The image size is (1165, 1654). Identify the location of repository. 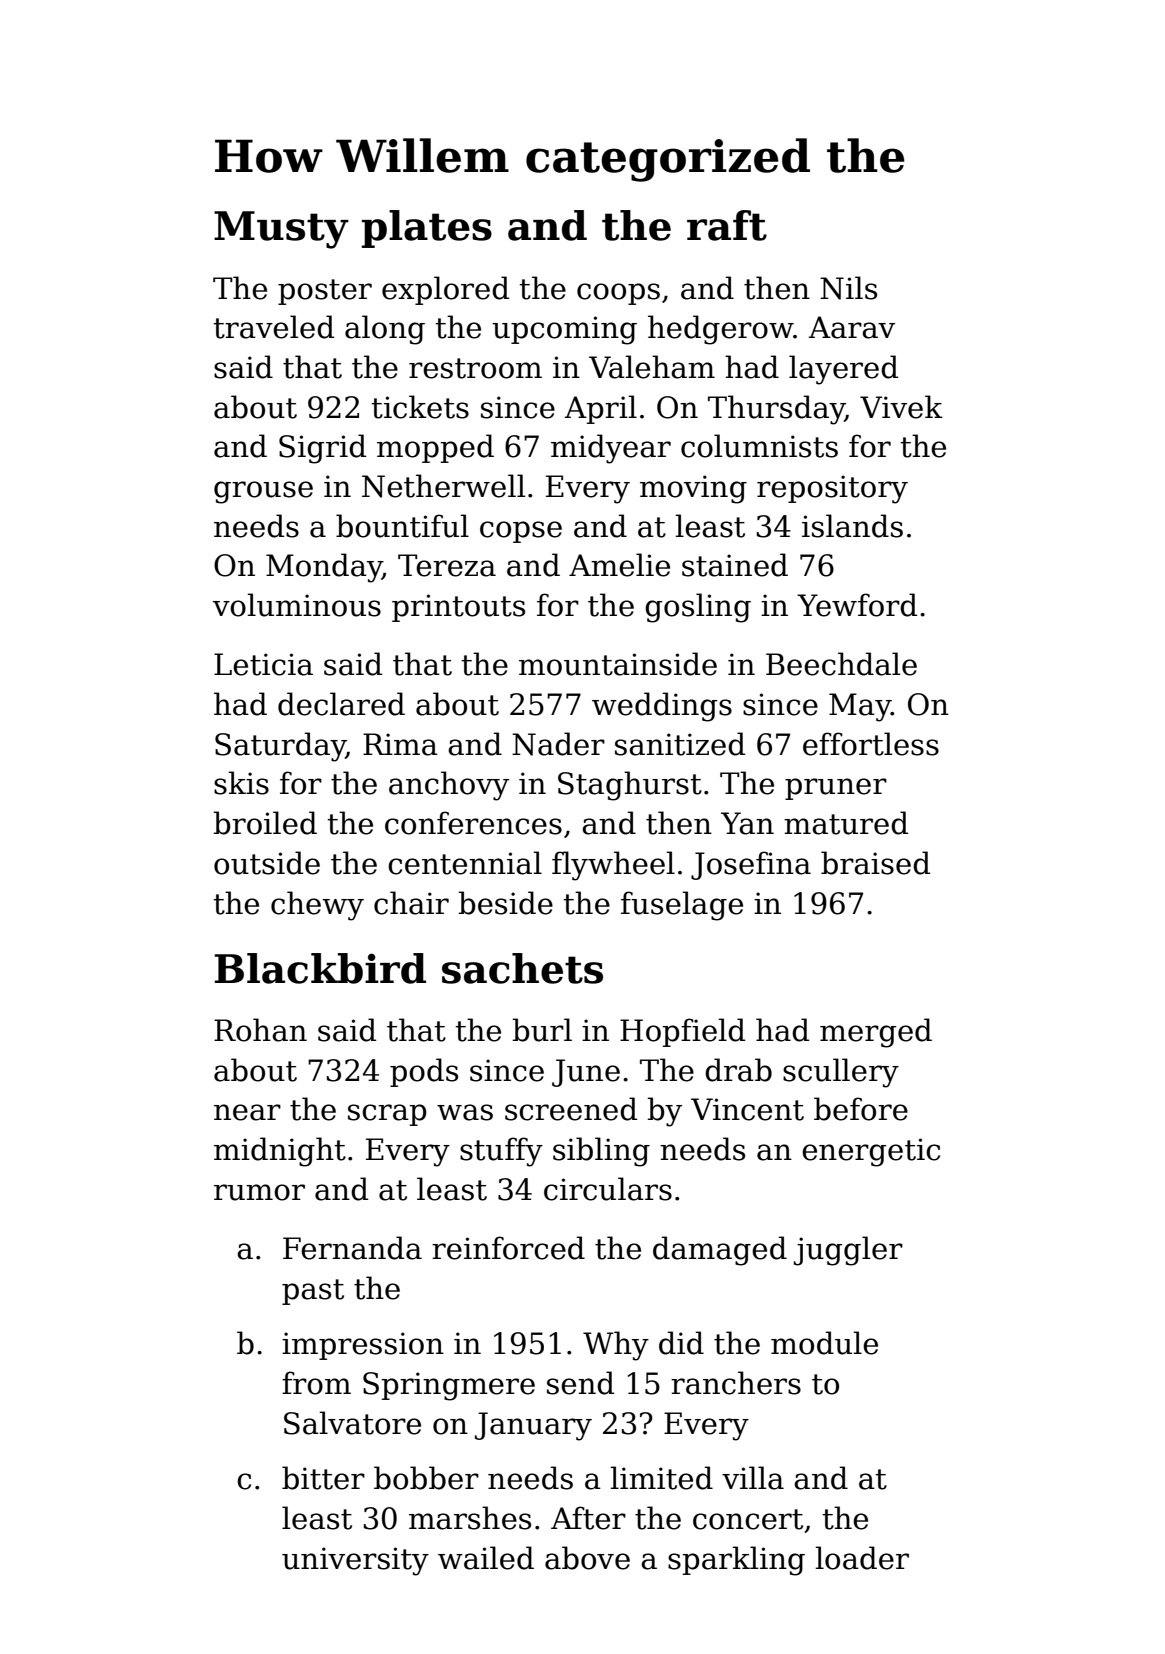
(832, 489).
